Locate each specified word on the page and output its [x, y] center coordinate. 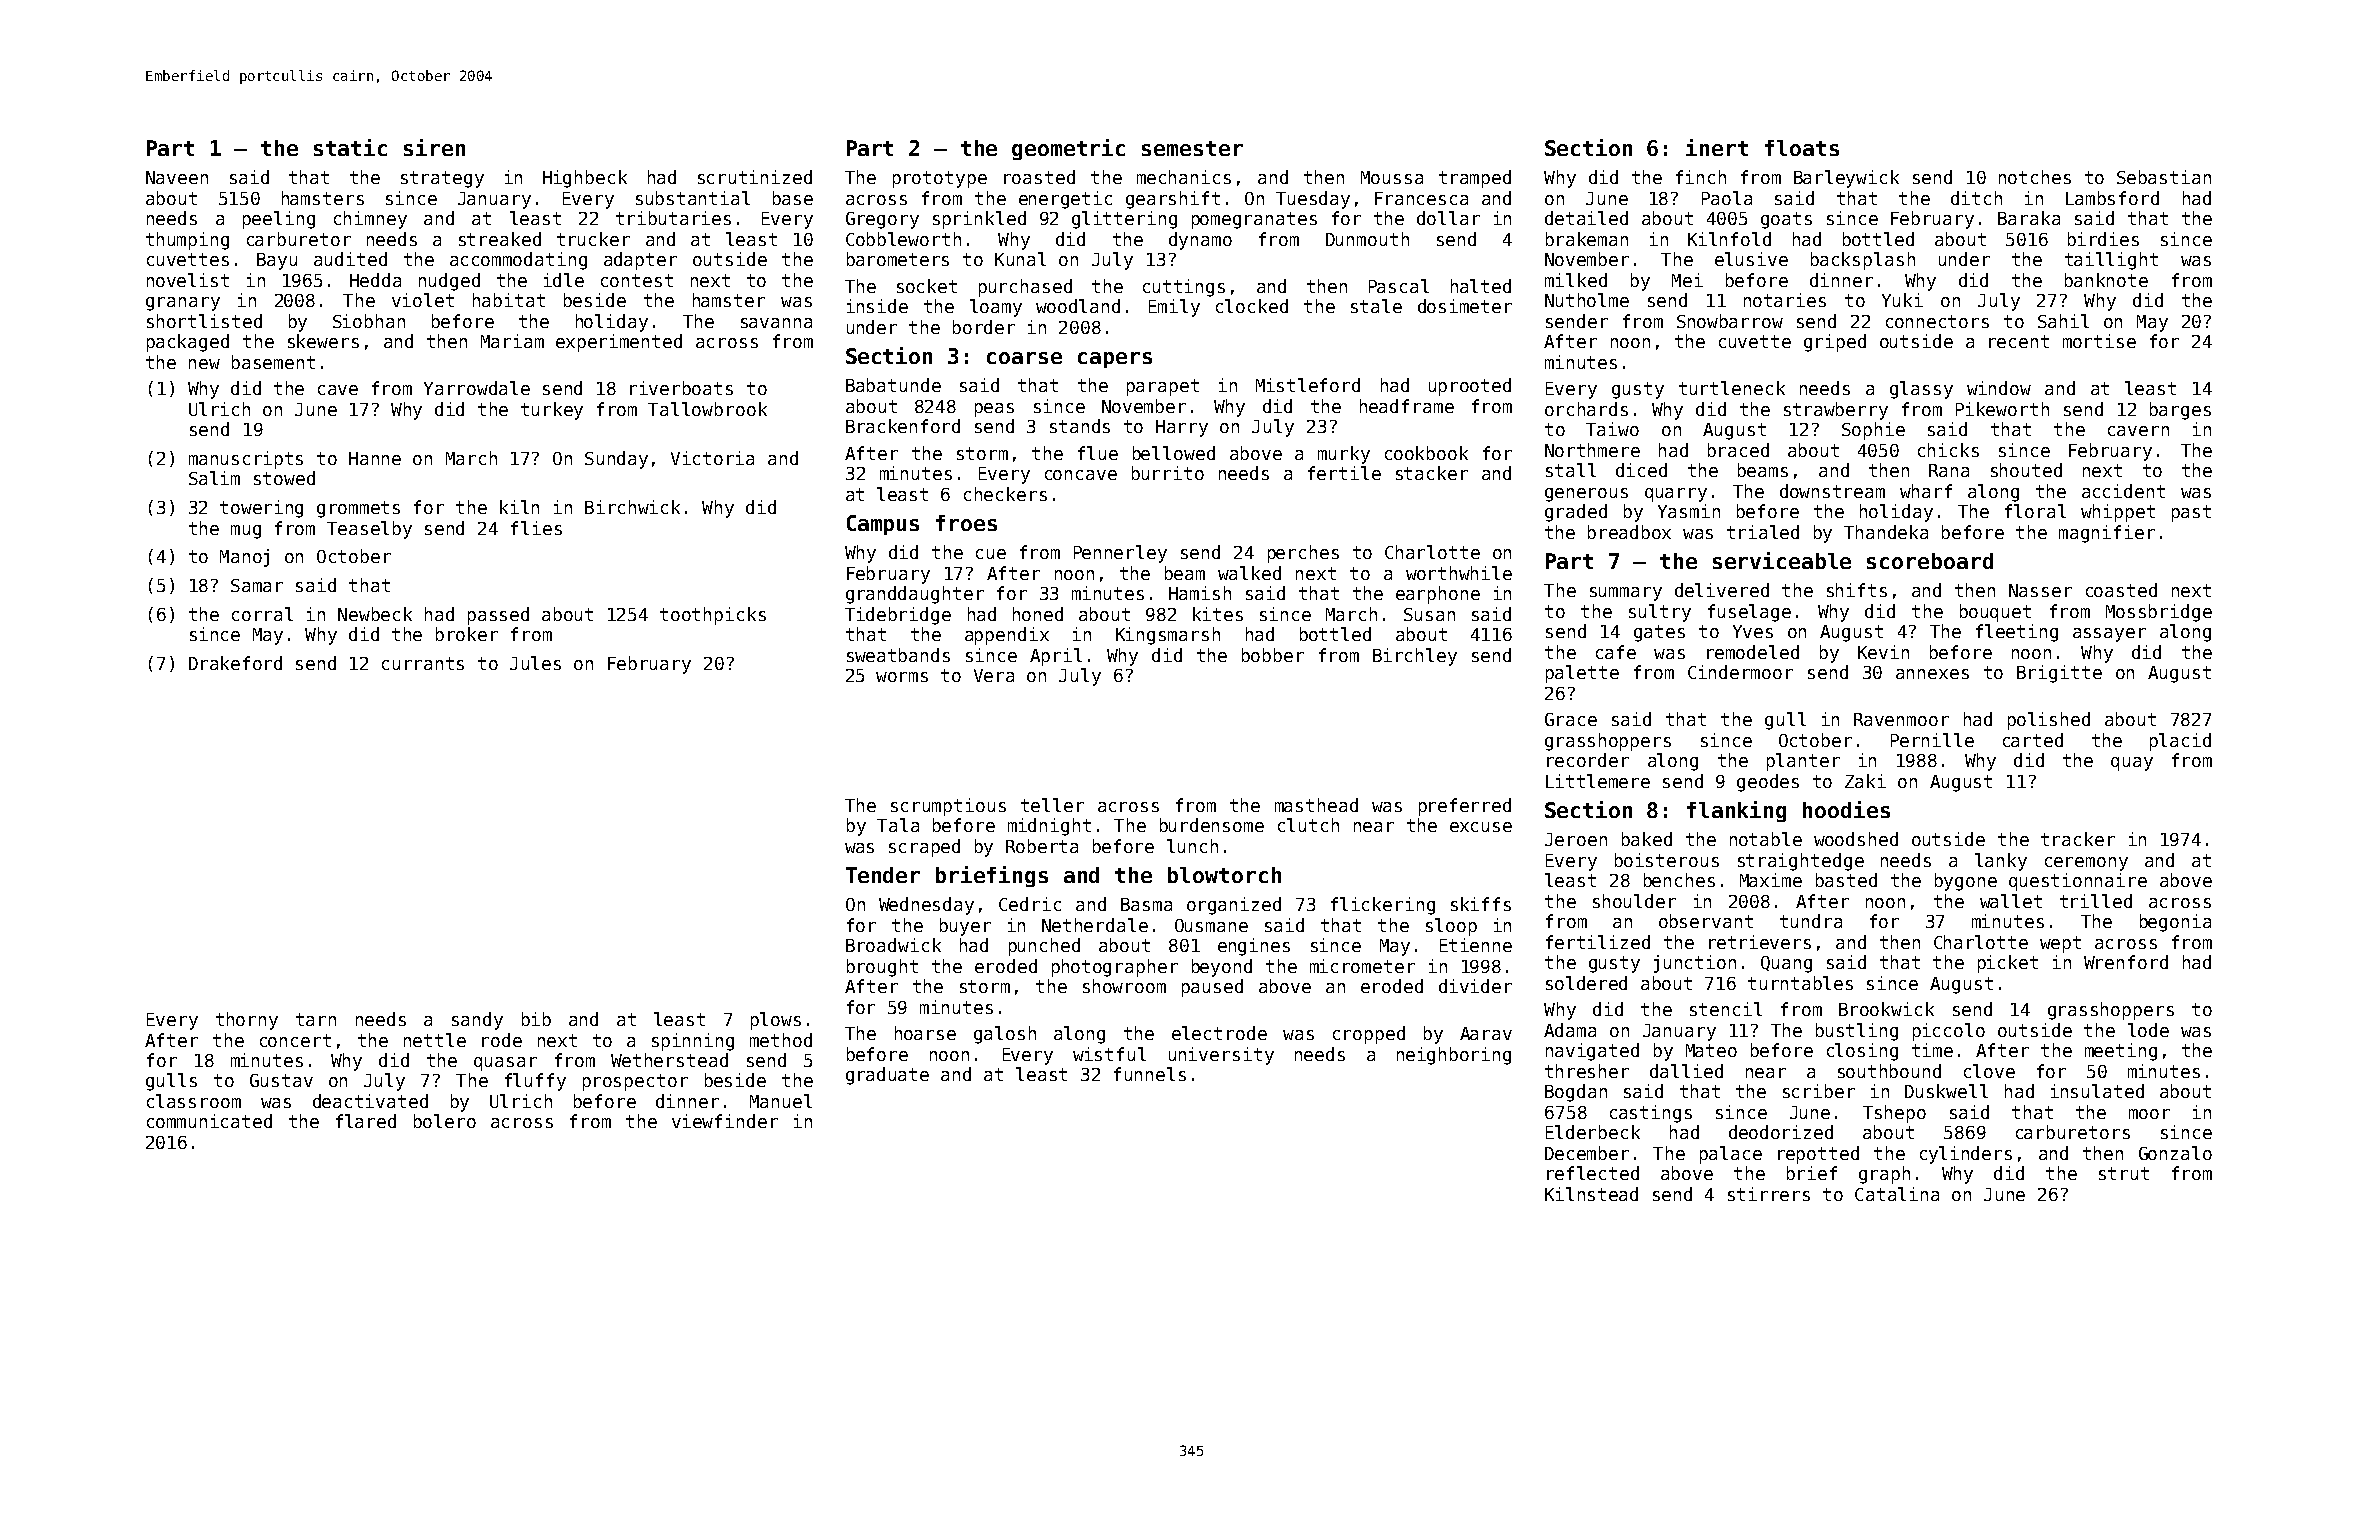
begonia [2175, 923]
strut [2124, 1173]
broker [467, 634]
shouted [2026, 470]
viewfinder [725, 1121]
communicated [209, 1121]
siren [434, 147]
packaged [188, 343]
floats [1802, 148]
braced [1738, 450]
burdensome [1212, 825]
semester [1192, 148]
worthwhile [1459, 573]
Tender [883, 875]
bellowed [1174, 453]
